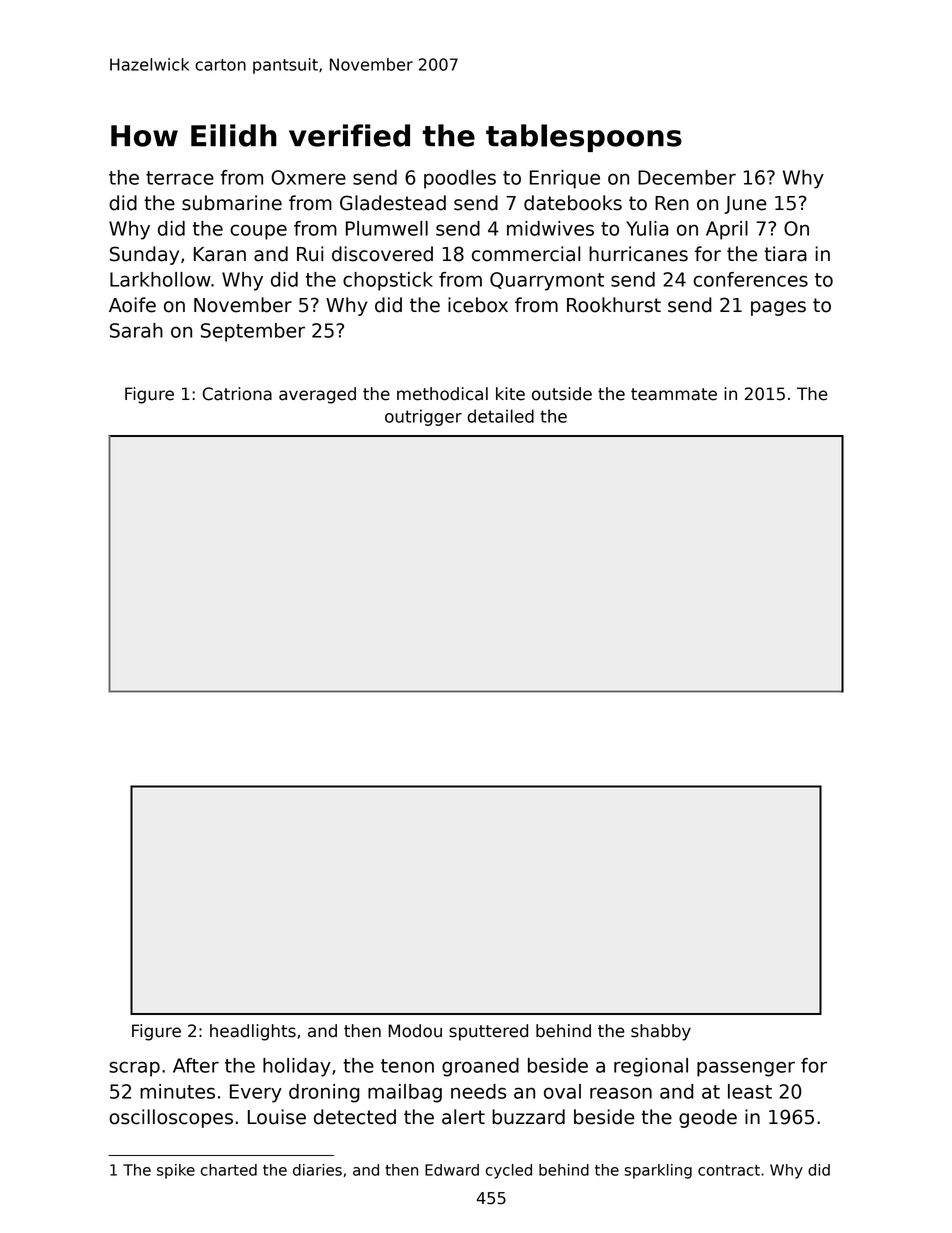  I want to click on Catriona, so click(237, 394).
